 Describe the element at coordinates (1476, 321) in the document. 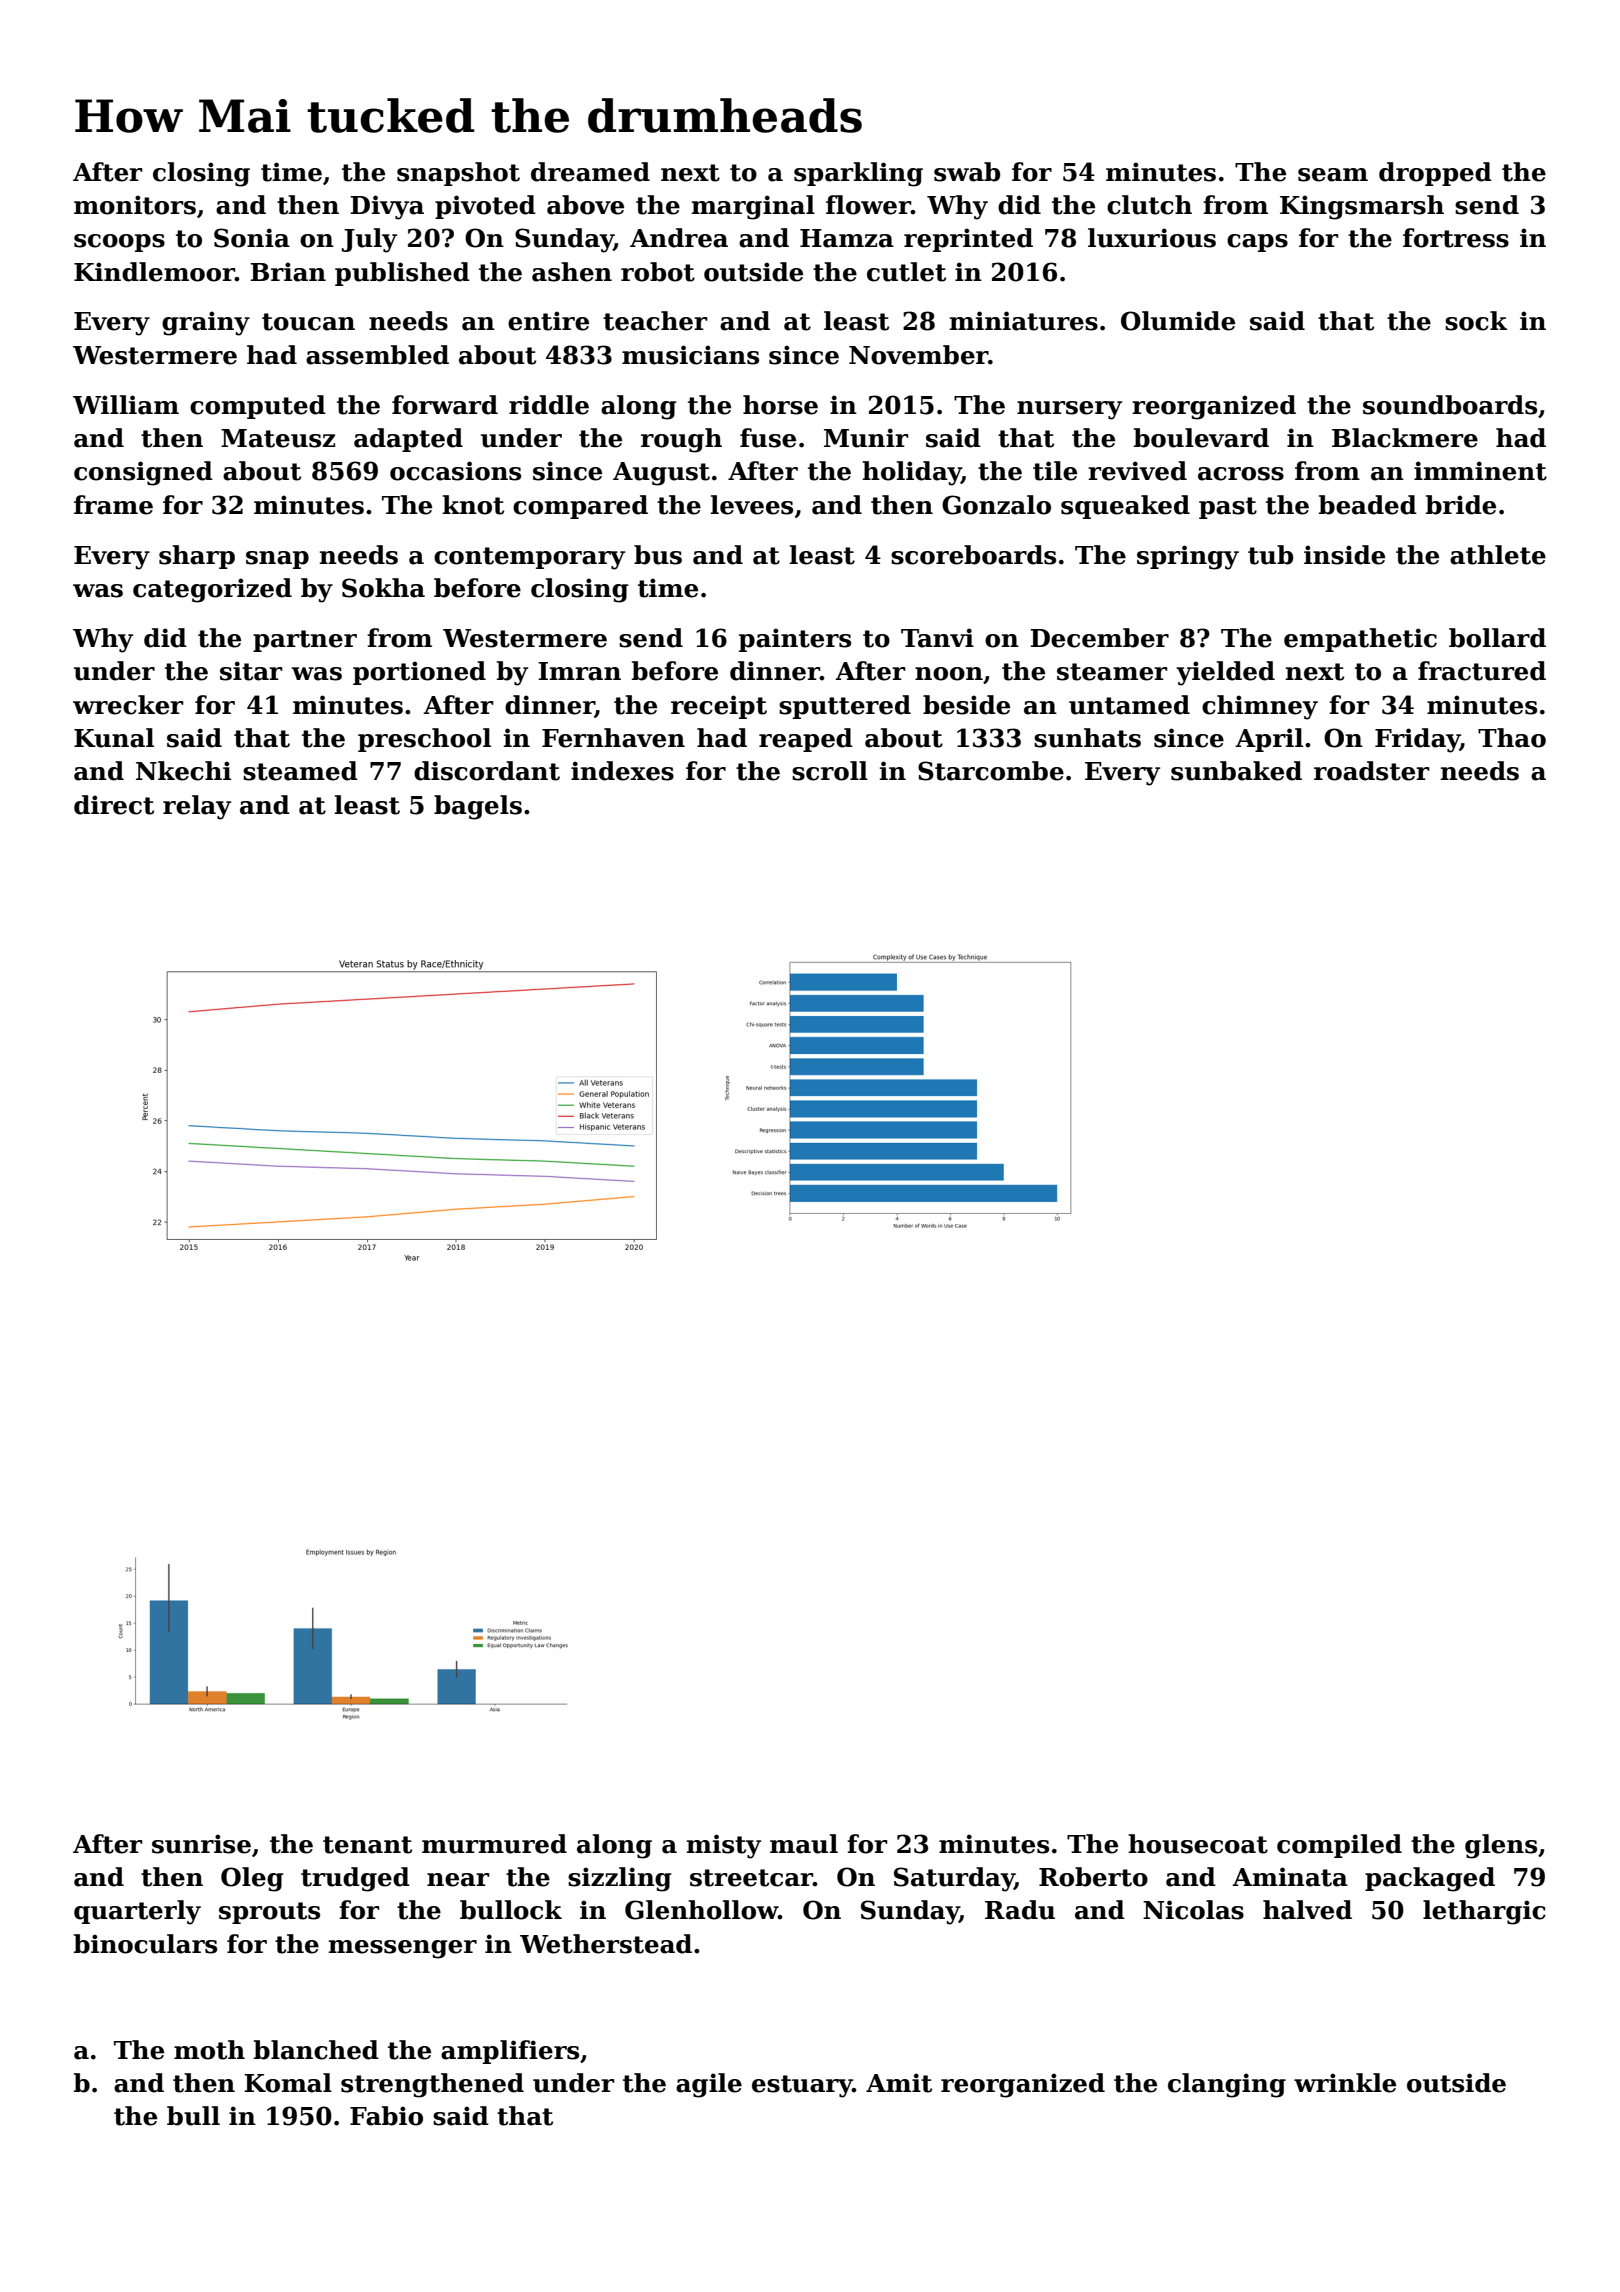

I see `sock` at that location.
